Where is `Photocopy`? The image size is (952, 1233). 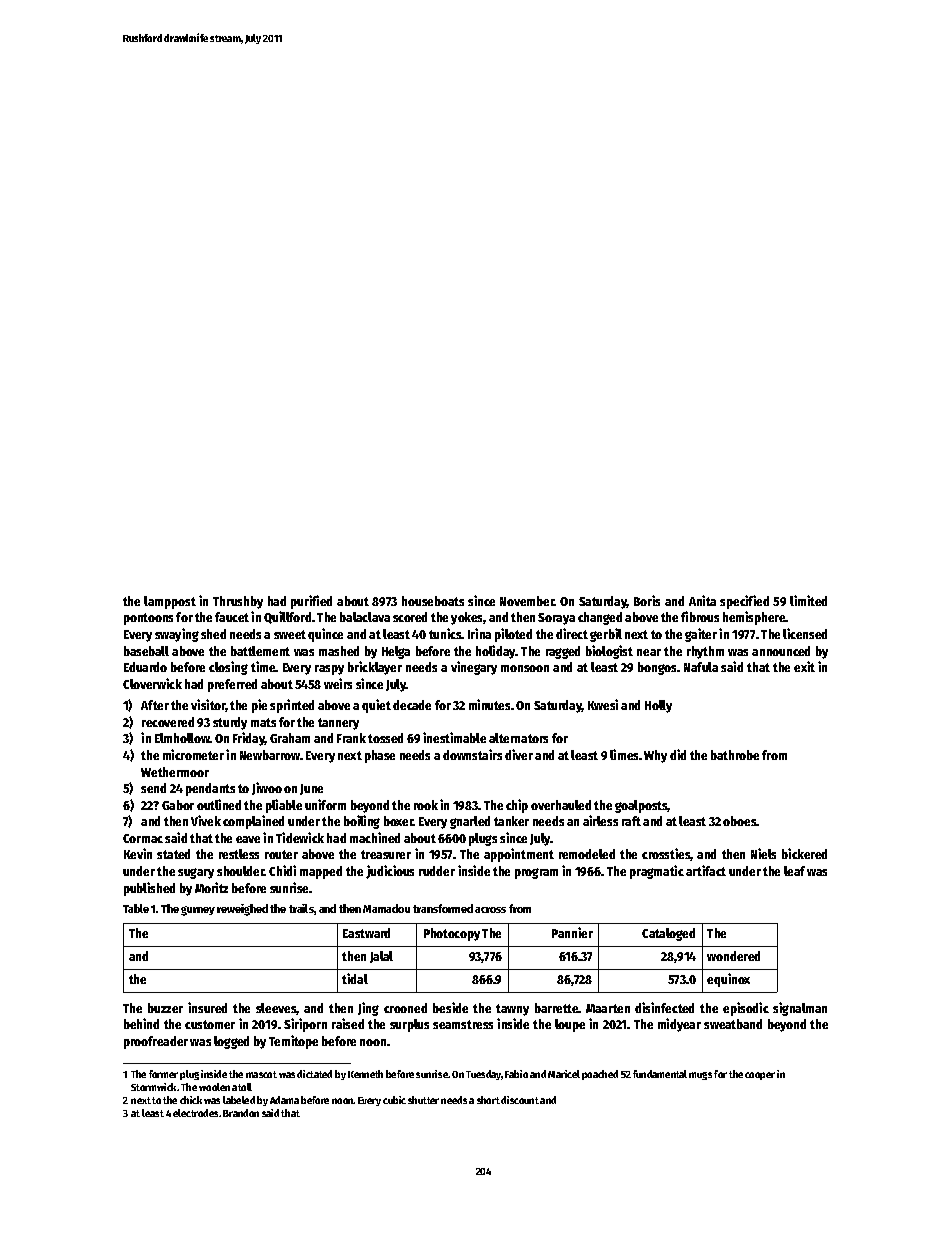 Photocopy is located at coordinates (452, 934).
